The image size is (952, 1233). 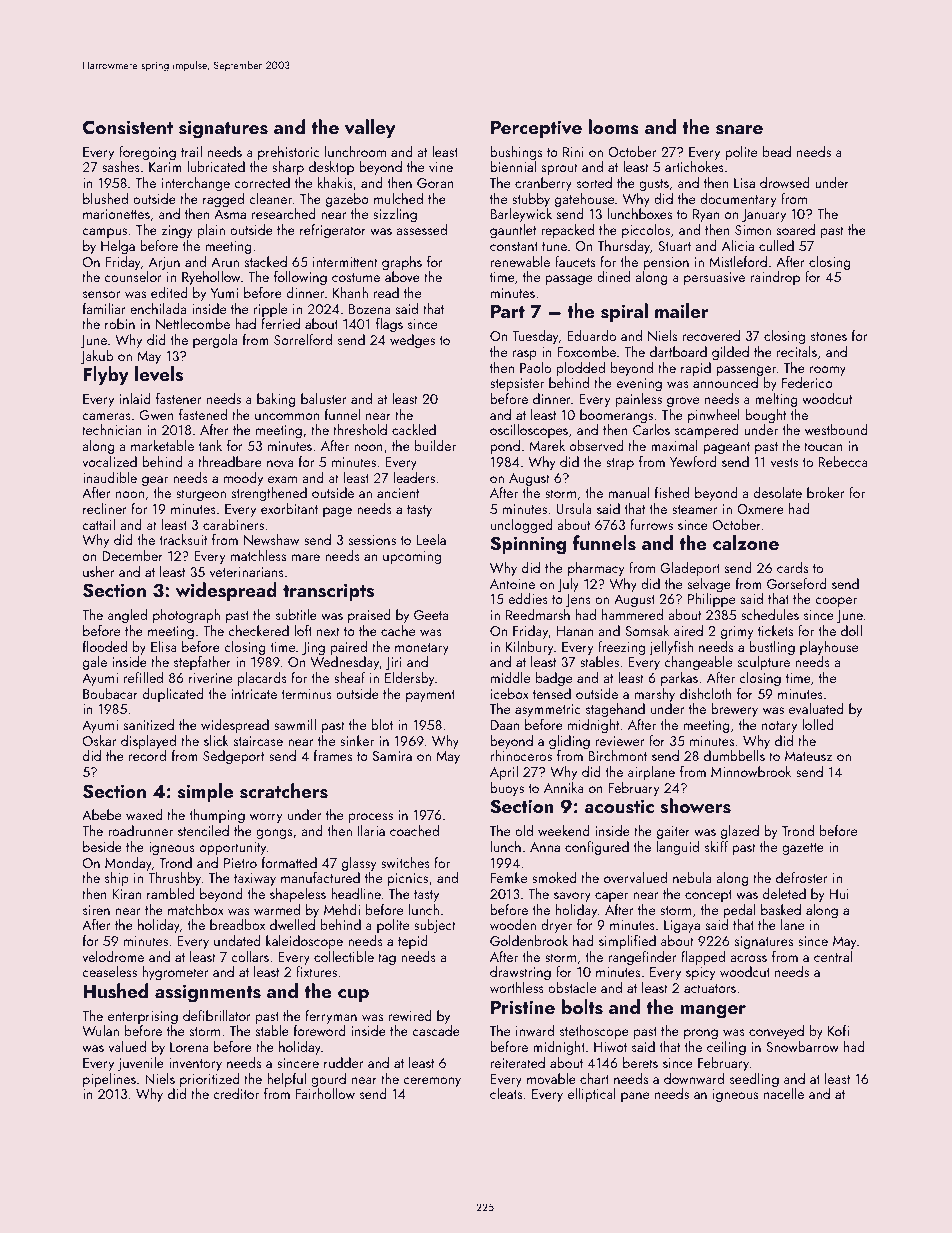 What do you see at coordinates (803, 849) in the screenshot?
I see `gazette` at bounding box center [803, 849].
